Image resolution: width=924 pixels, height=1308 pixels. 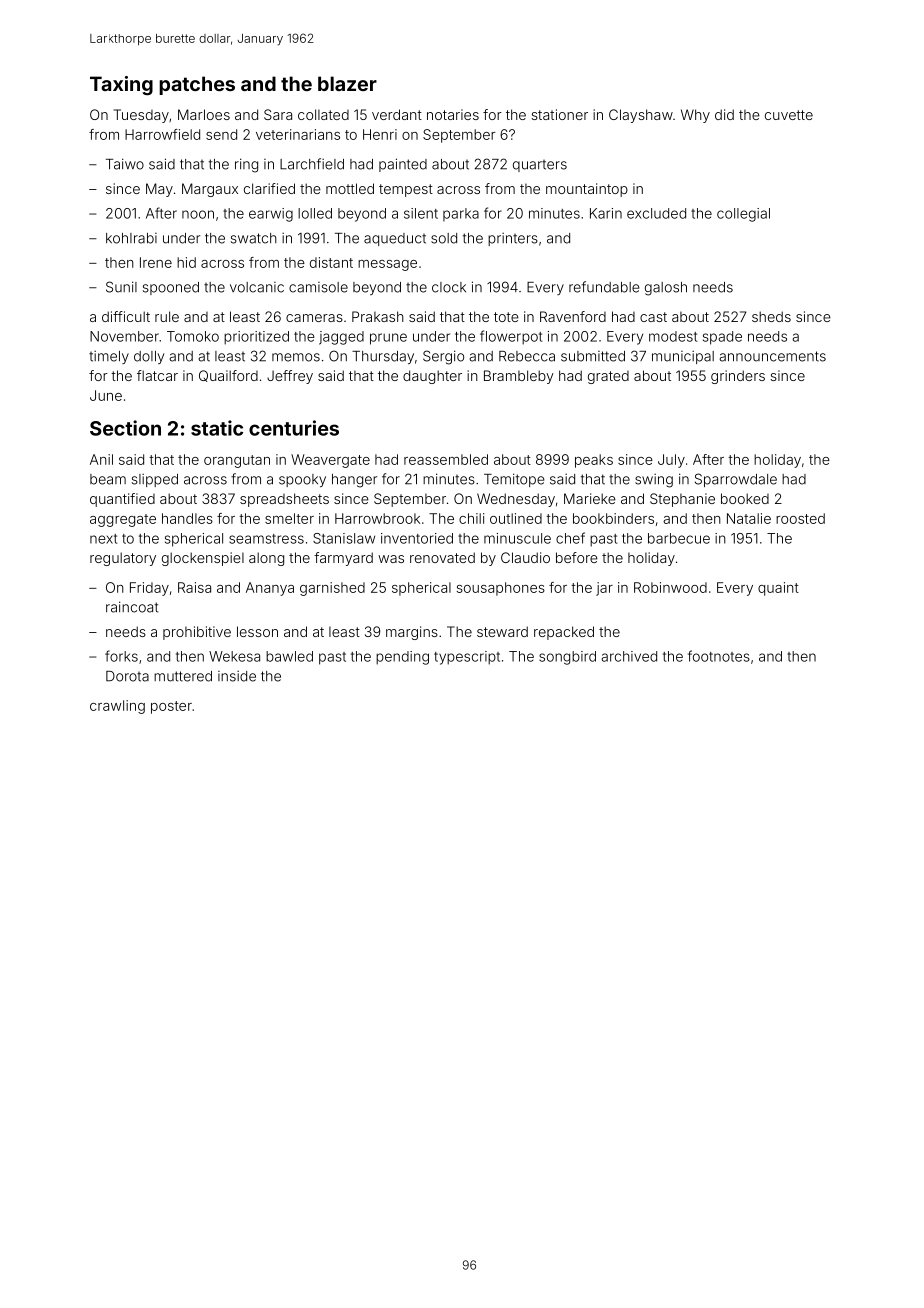 What do you see at coordinates (402, 658) in the screenshot?
I see `pending` at bounding box center [402, 658].
